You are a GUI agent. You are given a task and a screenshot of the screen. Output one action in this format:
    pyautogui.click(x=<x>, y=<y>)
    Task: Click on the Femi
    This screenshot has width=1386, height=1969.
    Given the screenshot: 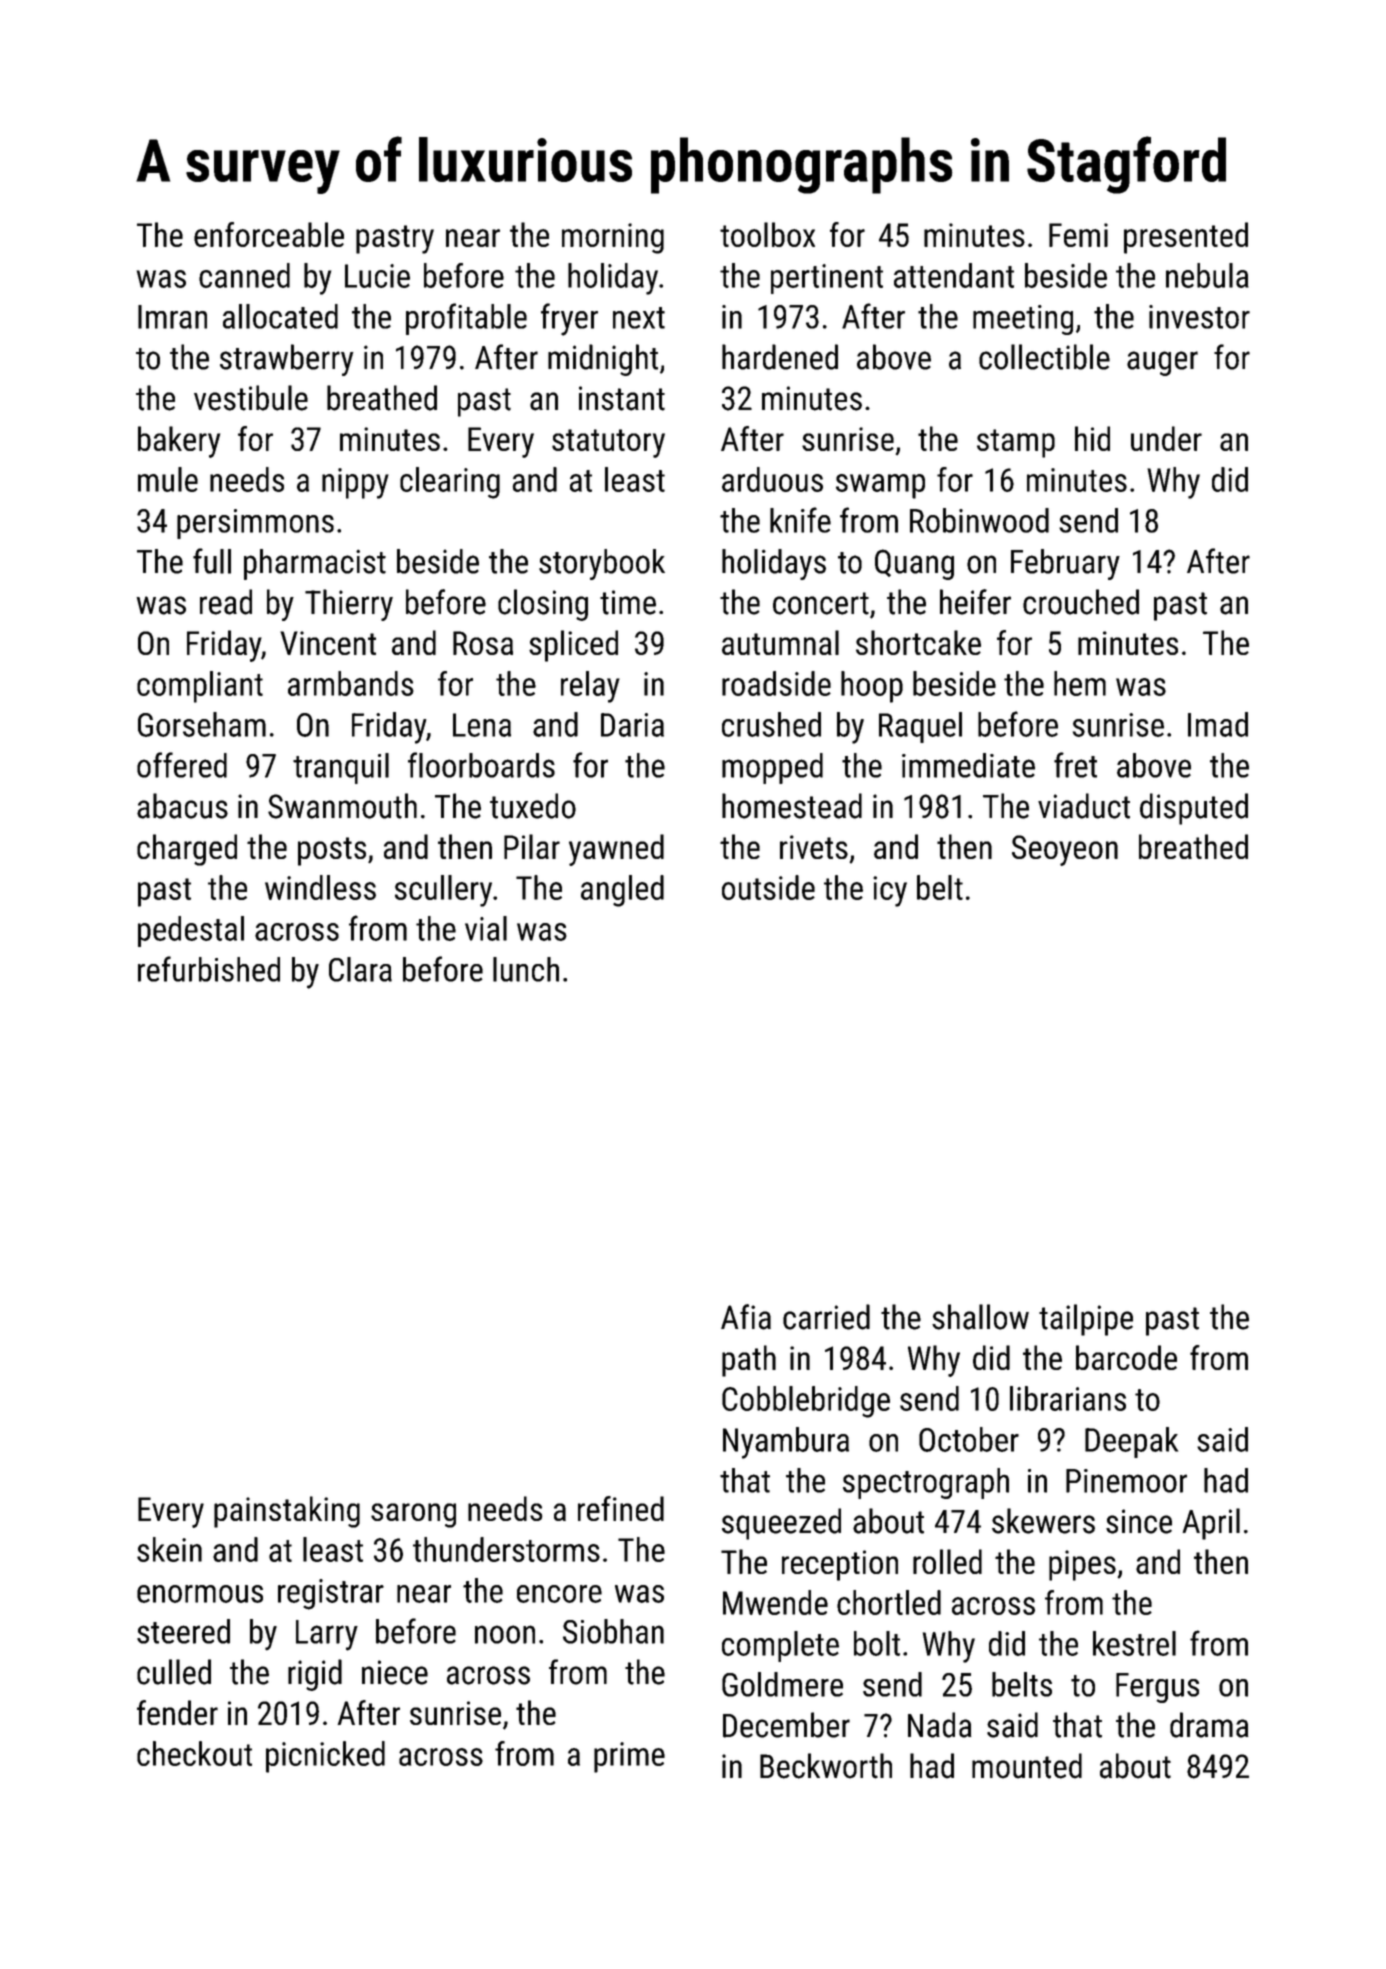 What is the action you would take?
    pyautogui.click(x=1078, y=235)
